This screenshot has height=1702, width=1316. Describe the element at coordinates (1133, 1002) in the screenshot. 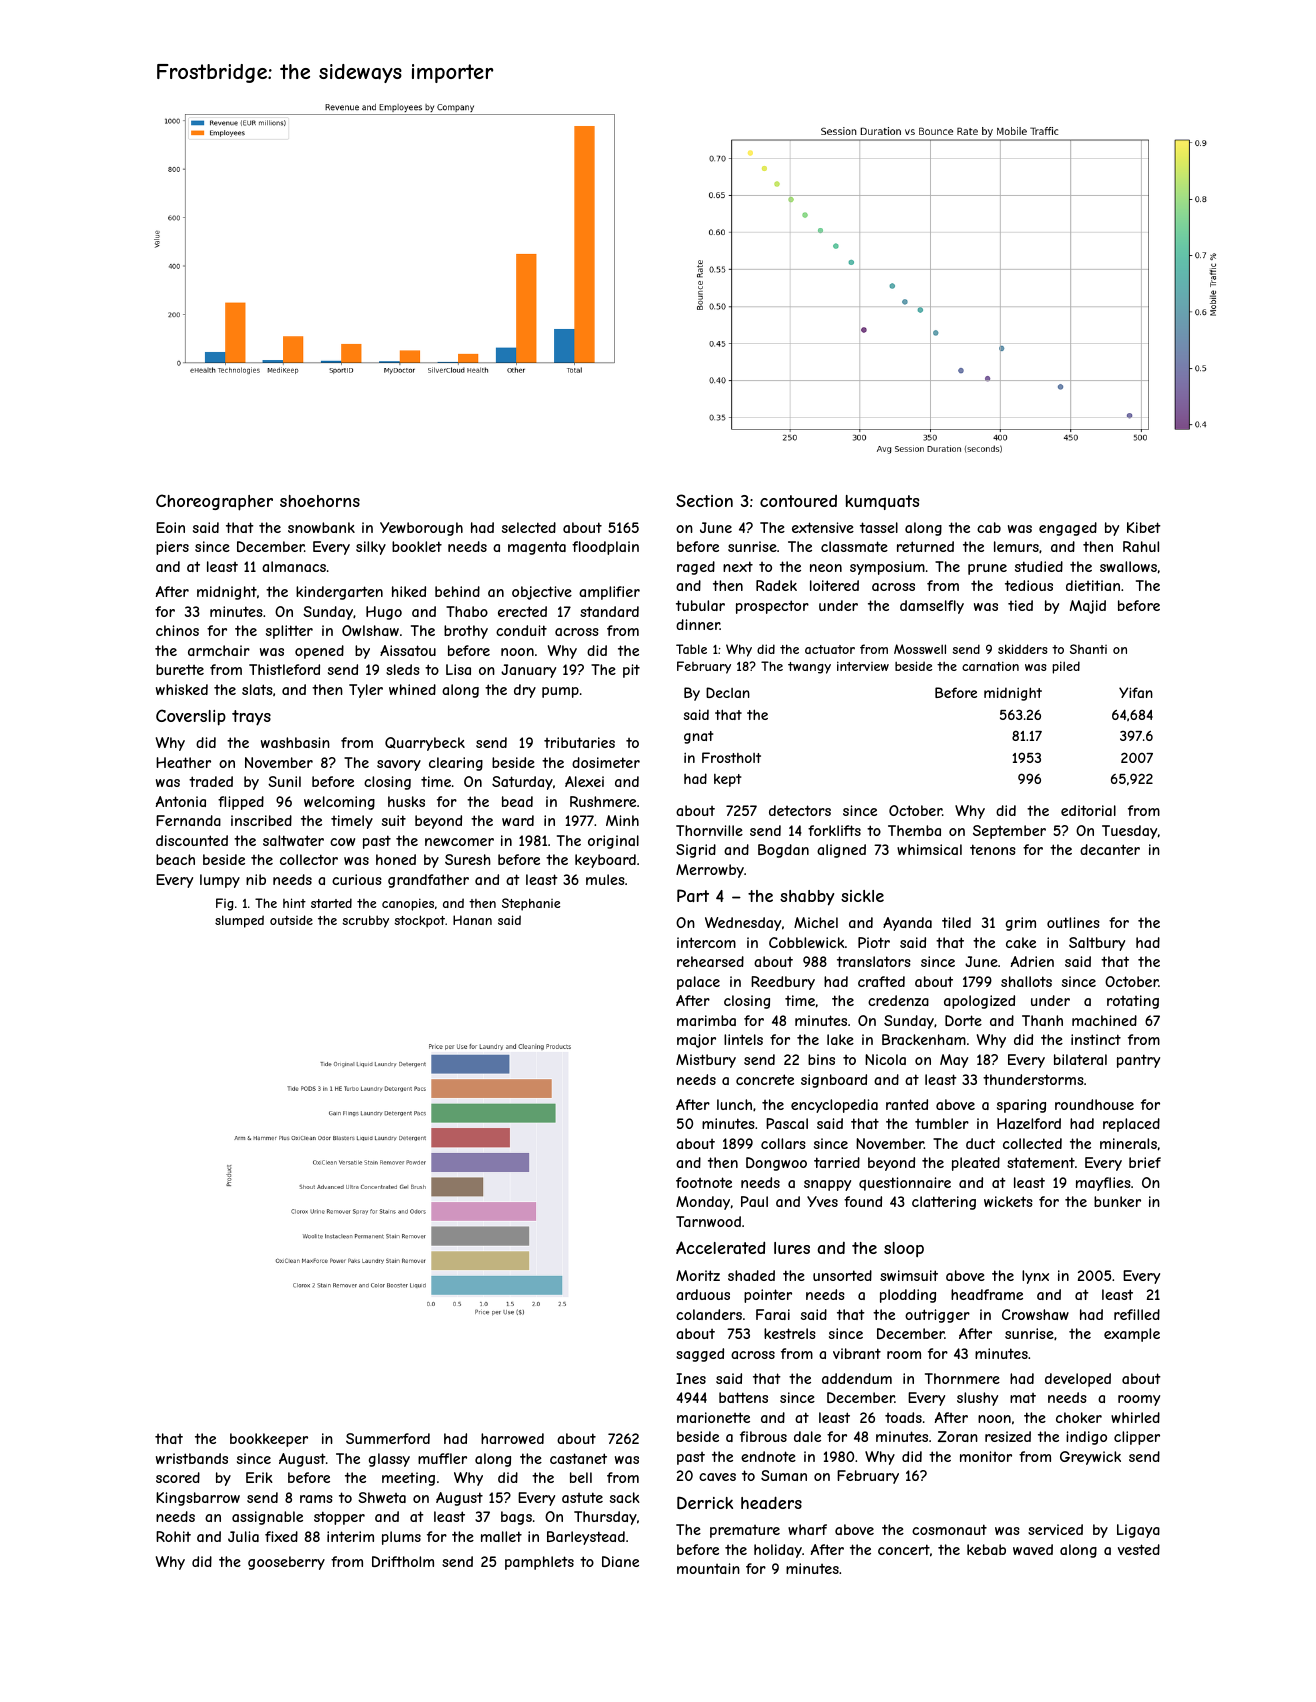

I see `rotating` at that location.
